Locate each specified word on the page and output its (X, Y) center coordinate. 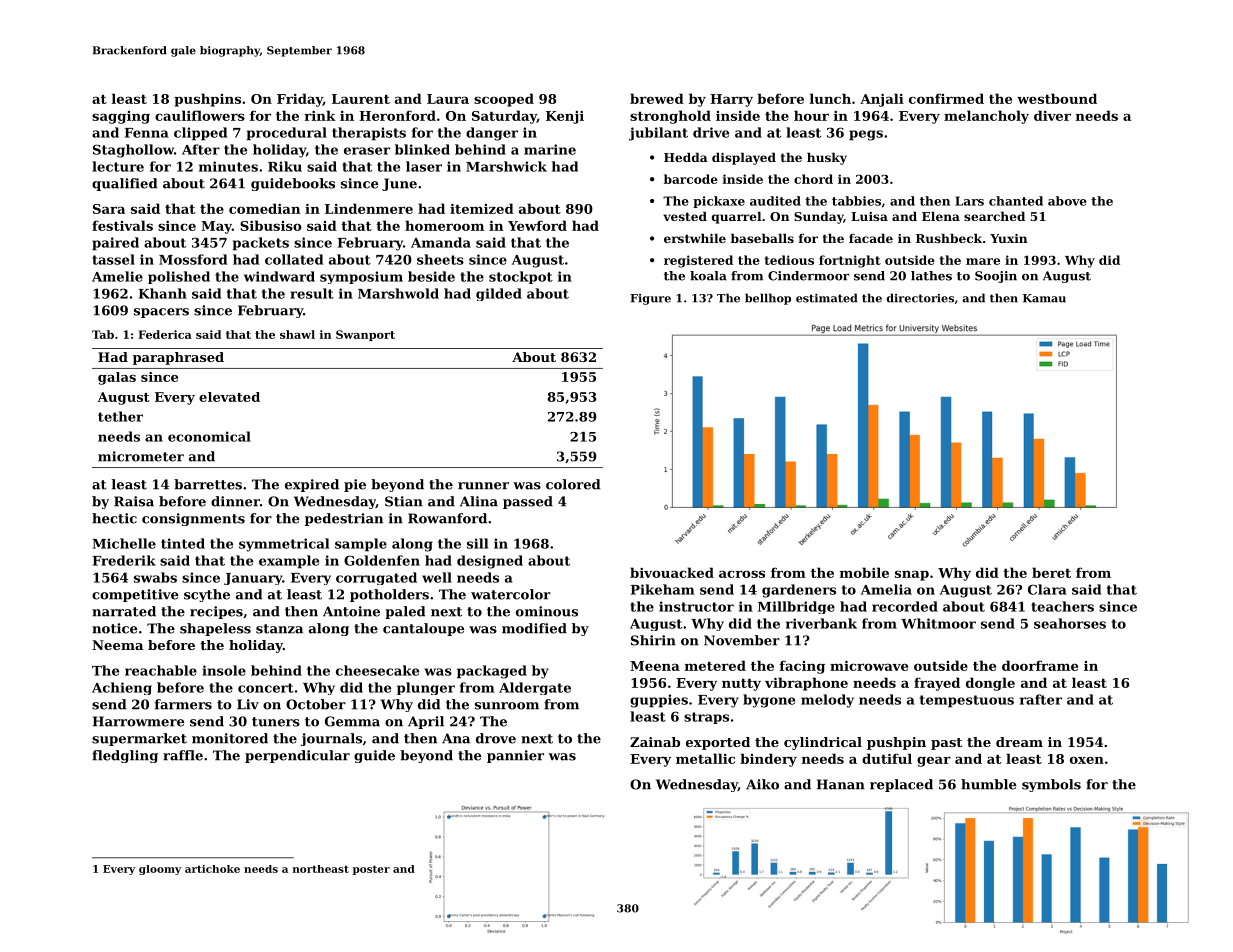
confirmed (946, 98)
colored (573, 484)
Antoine (351, 611)
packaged (492, 672)
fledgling (125, 756)
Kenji (565, 117)
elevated (229, 397)
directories (920, 298)
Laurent (361, 99)
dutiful (887, 758)
